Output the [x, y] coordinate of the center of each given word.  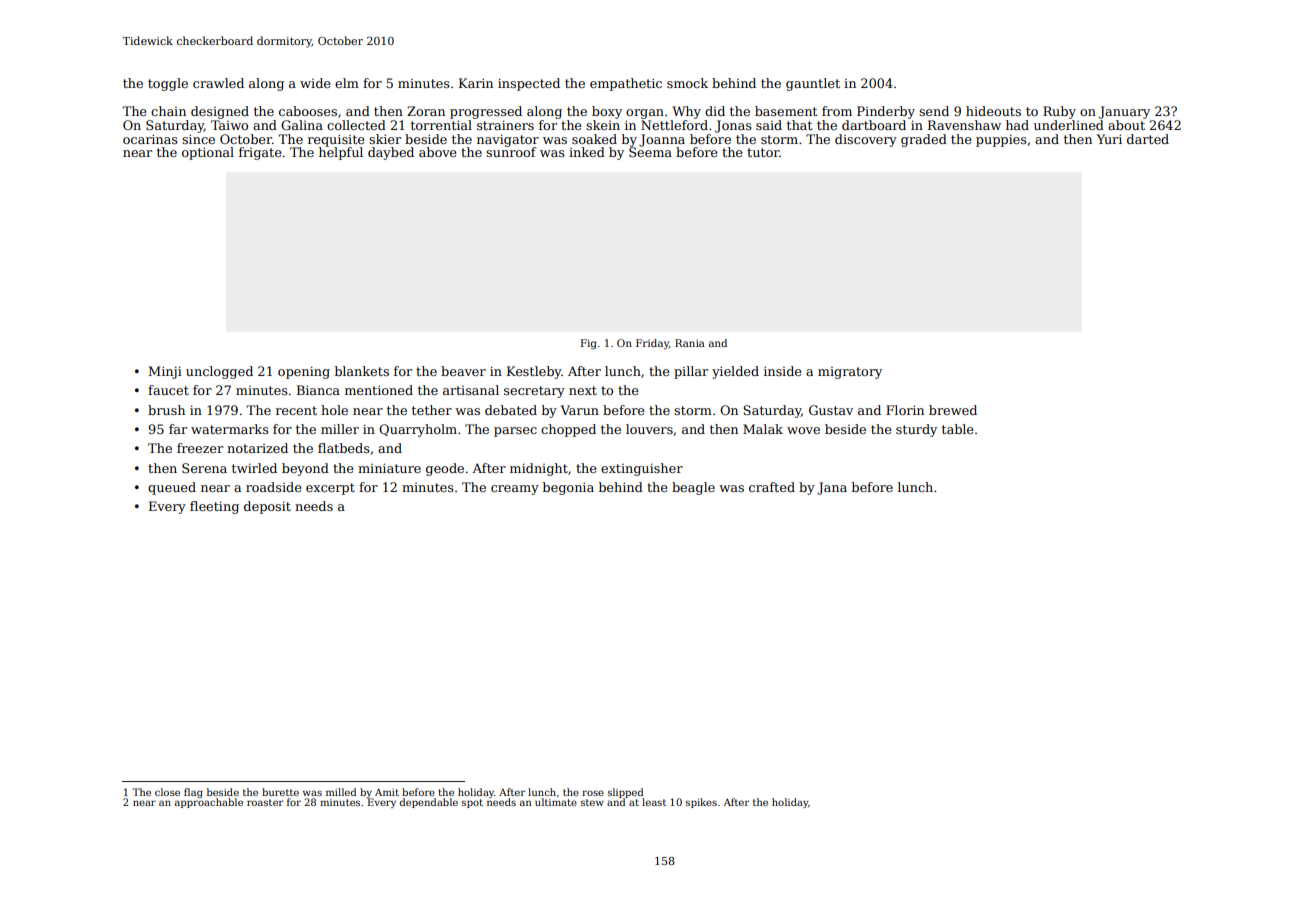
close [167, 792]
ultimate [556, 802]
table [958, 429]
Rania [690, 343]
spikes [701, 803]
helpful [341, 153]
